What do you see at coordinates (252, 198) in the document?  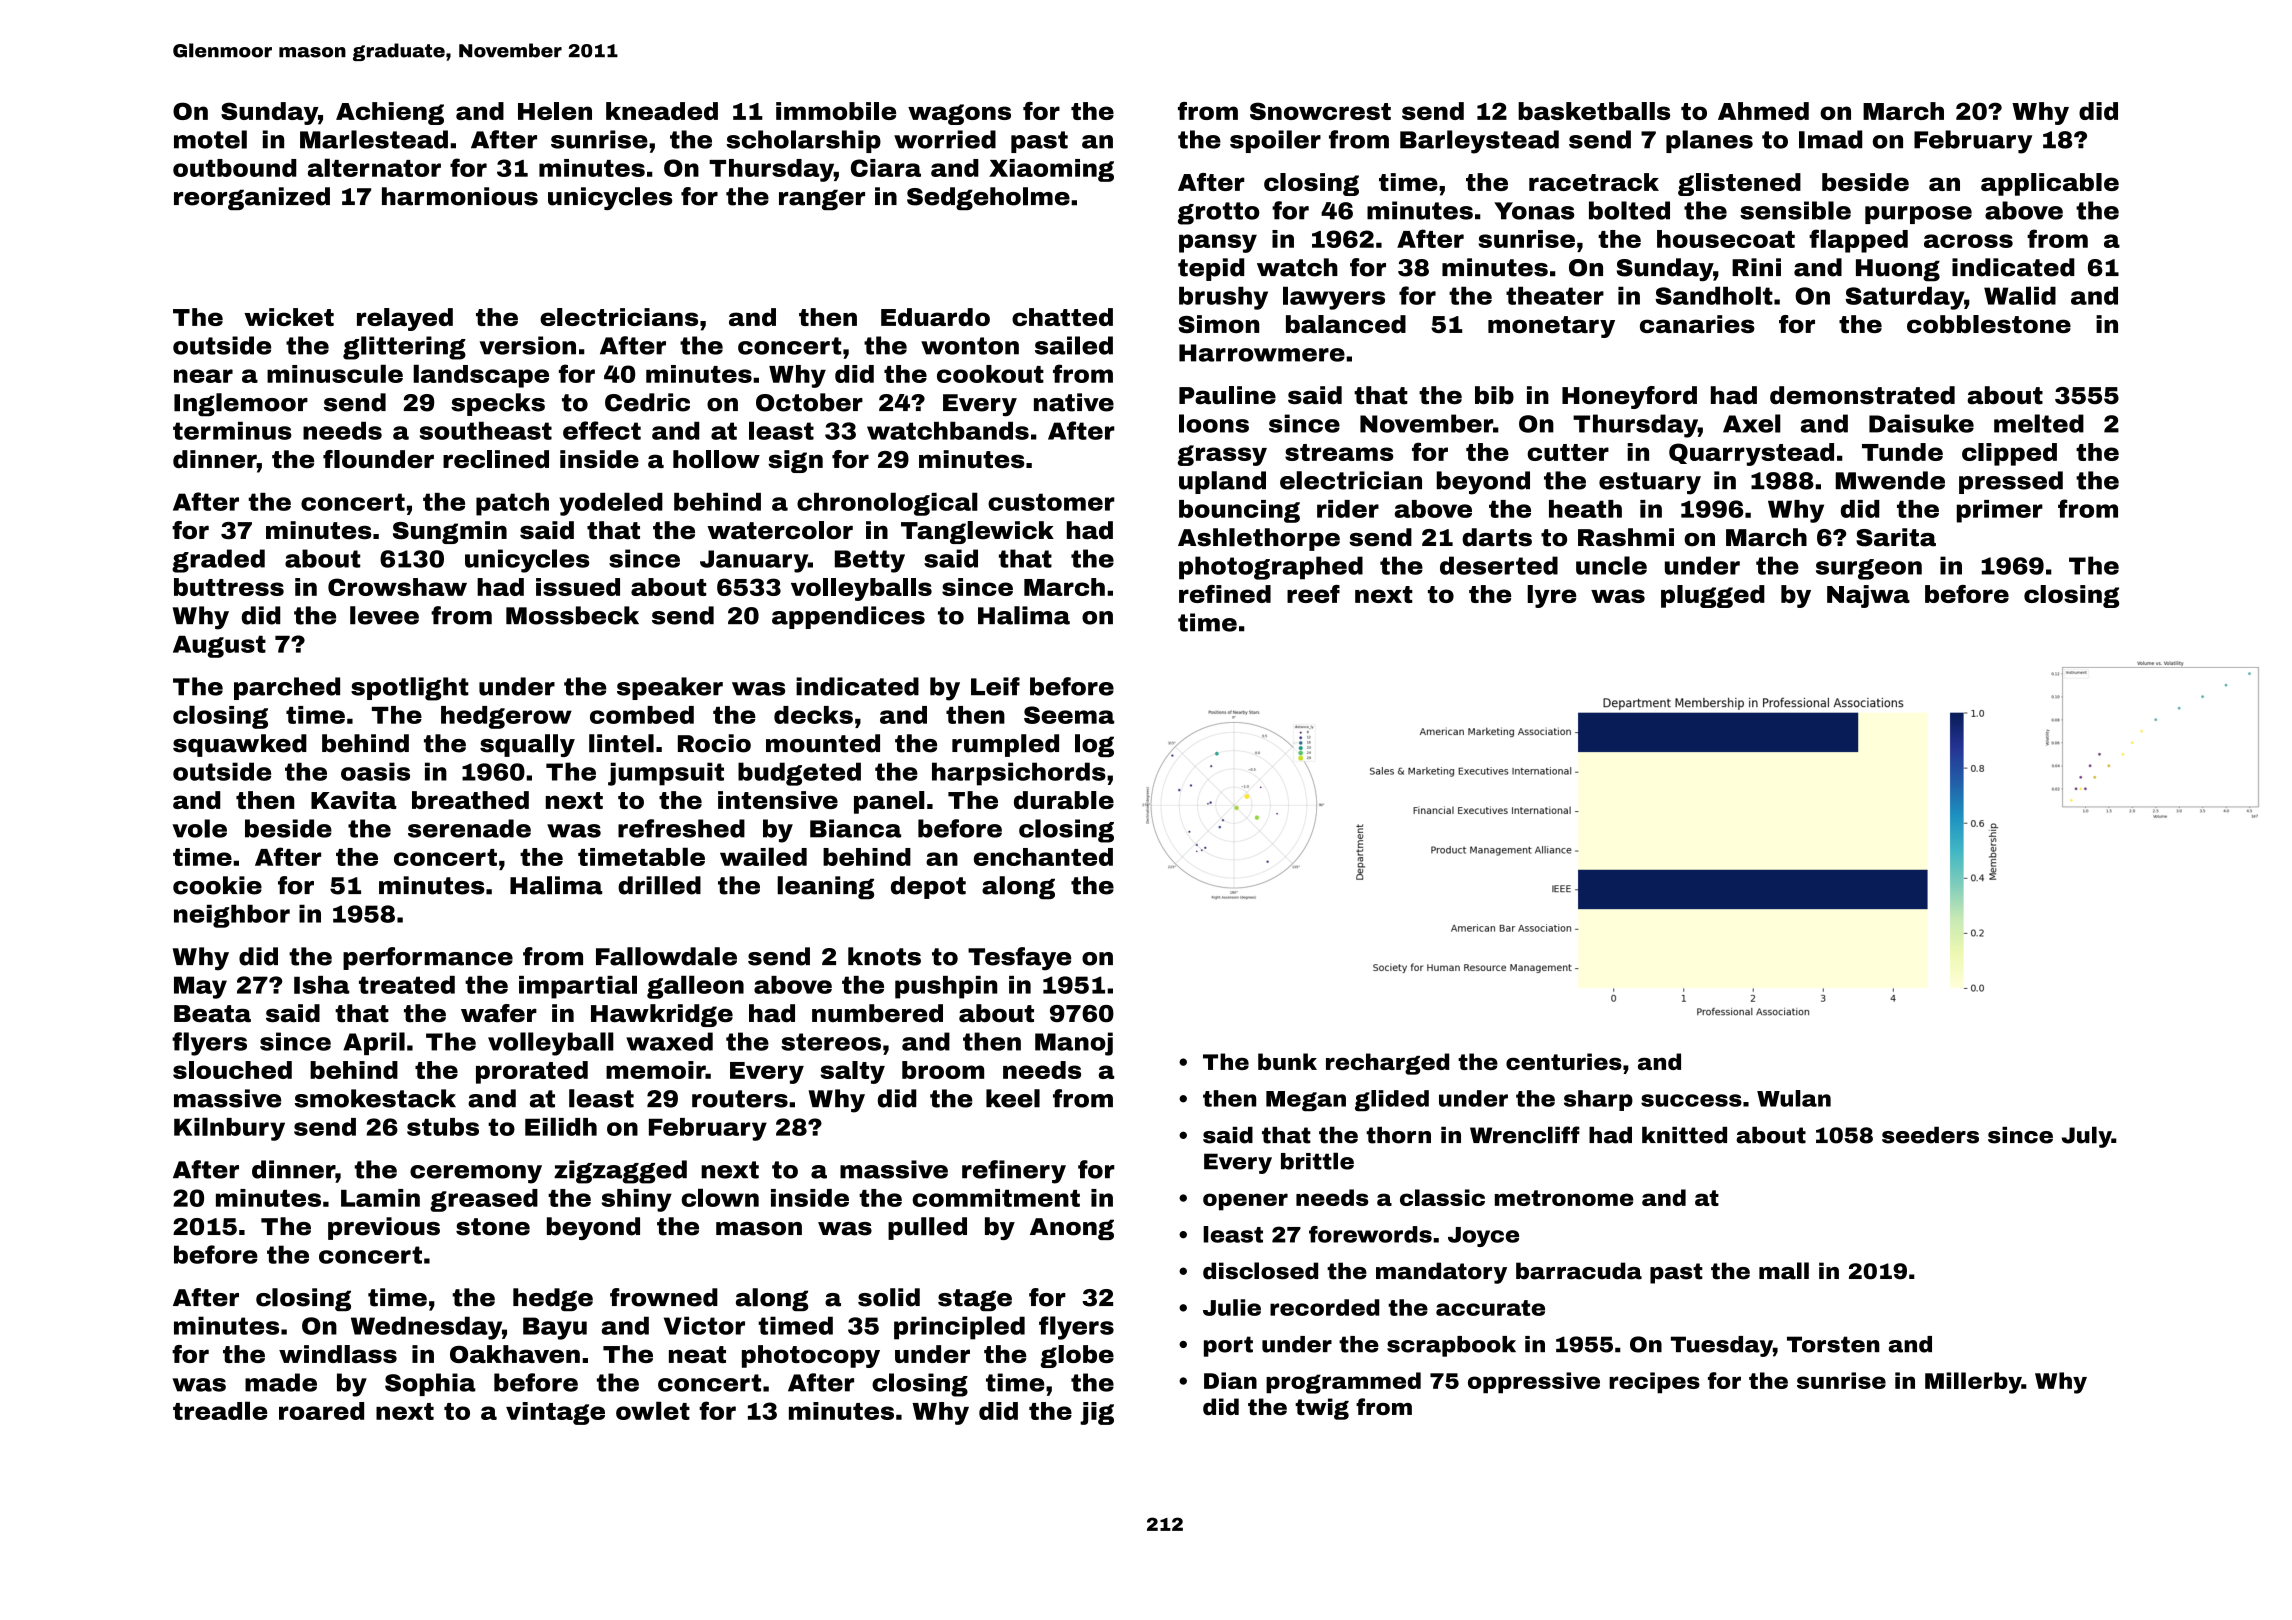 I see `reorganized` at bounding box center [252, 198].
